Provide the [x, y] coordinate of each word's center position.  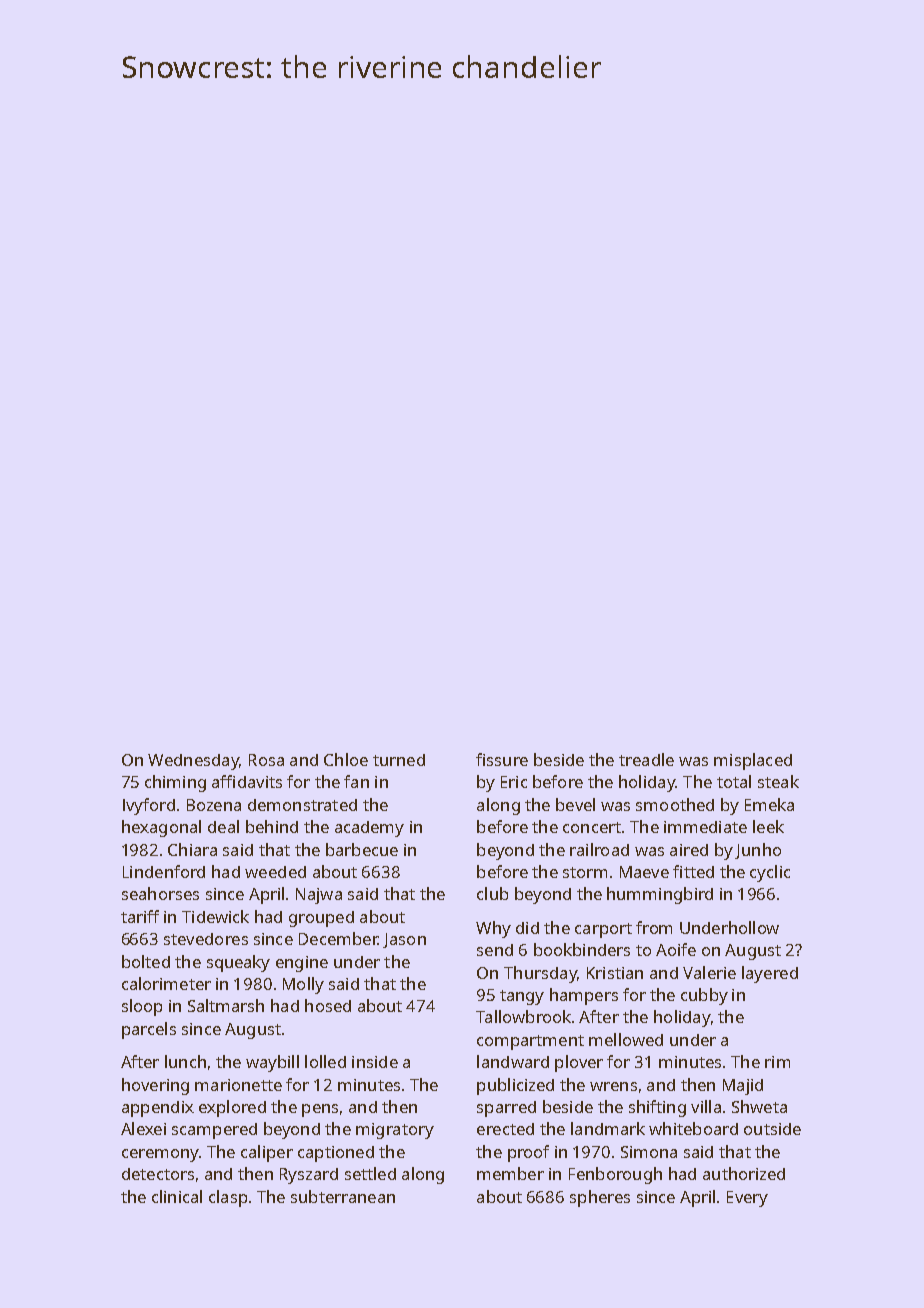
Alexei [143, 1128]
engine [302, 964]
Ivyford [149, 806]
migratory [395, 1131]
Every [747, 1199]
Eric [514, 782]
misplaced [753, 761]
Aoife [676, 949]
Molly [303, 985]
